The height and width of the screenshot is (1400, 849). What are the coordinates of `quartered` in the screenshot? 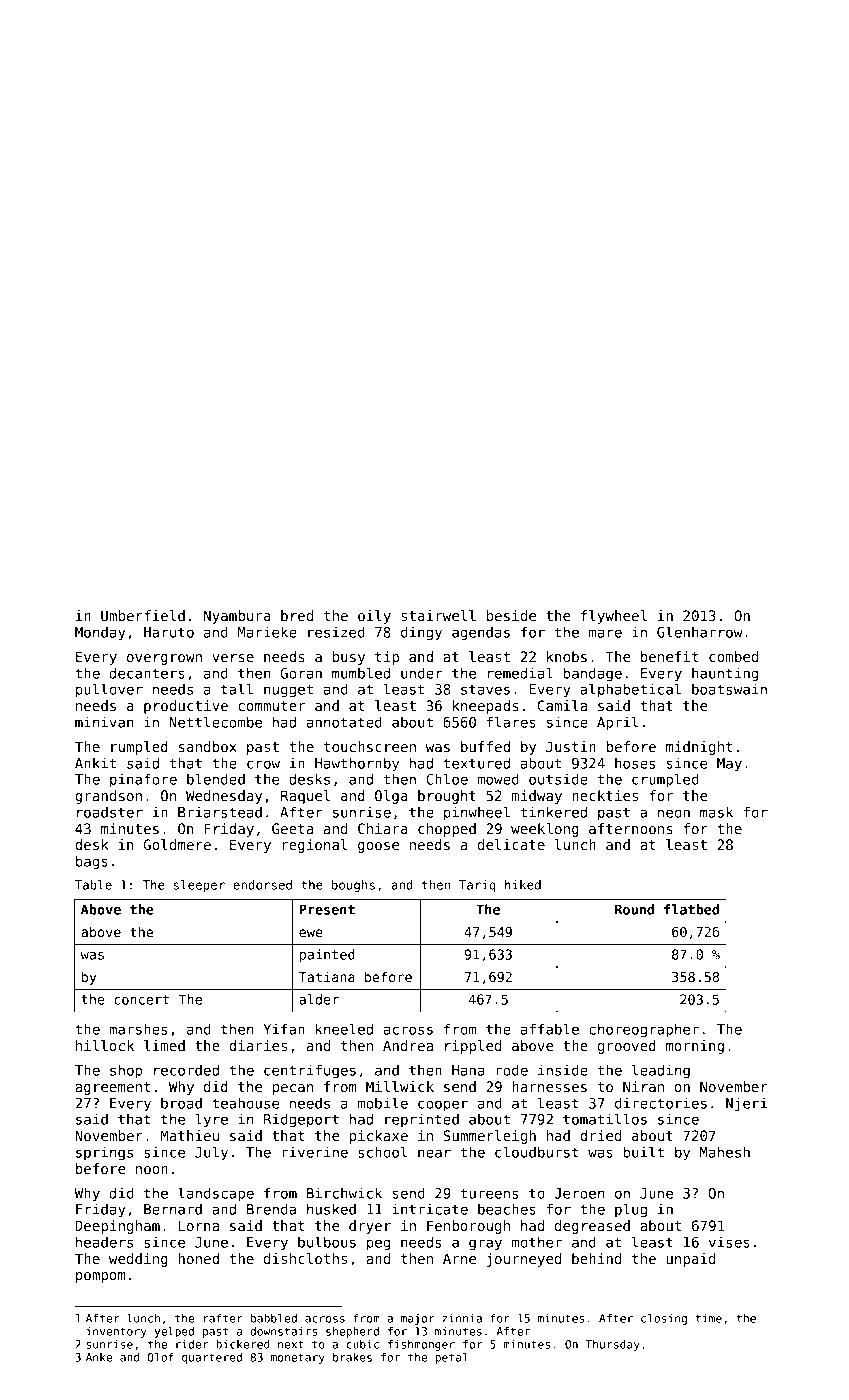 It's located at (212, 1358).
